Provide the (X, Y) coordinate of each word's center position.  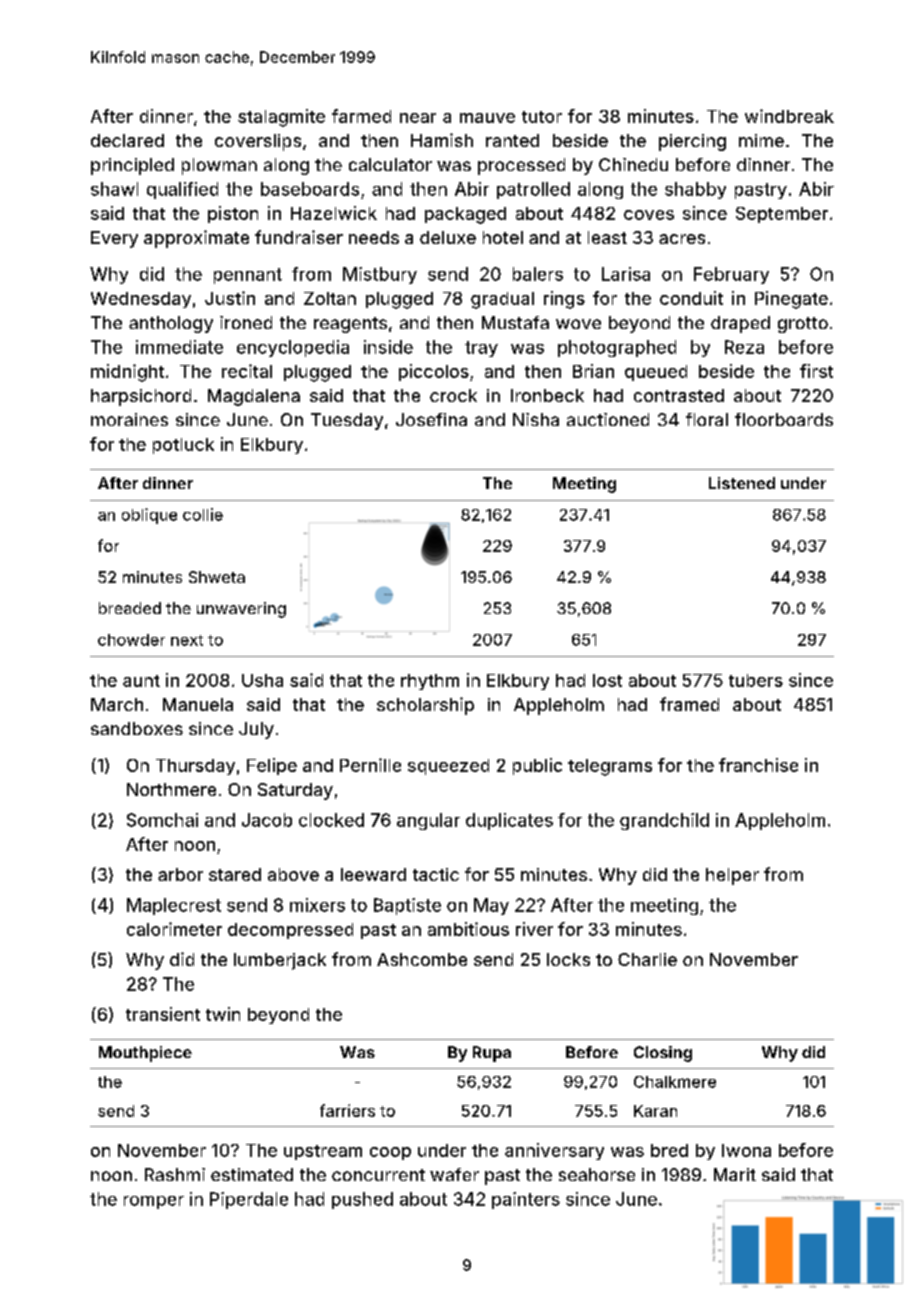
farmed (361, 116)
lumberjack (280, 961)
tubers (756, 680)
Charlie (647, 959)
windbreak (789, 116)
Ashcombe (422, 959)
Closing (663, 1054)
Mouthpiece (145, 1054)
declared (127, 140)
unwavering (241, 610)
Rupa (492, 1054)
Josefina (431, 419)
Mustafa (515, 322)
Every (114, 239)
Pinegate (791, 300)
